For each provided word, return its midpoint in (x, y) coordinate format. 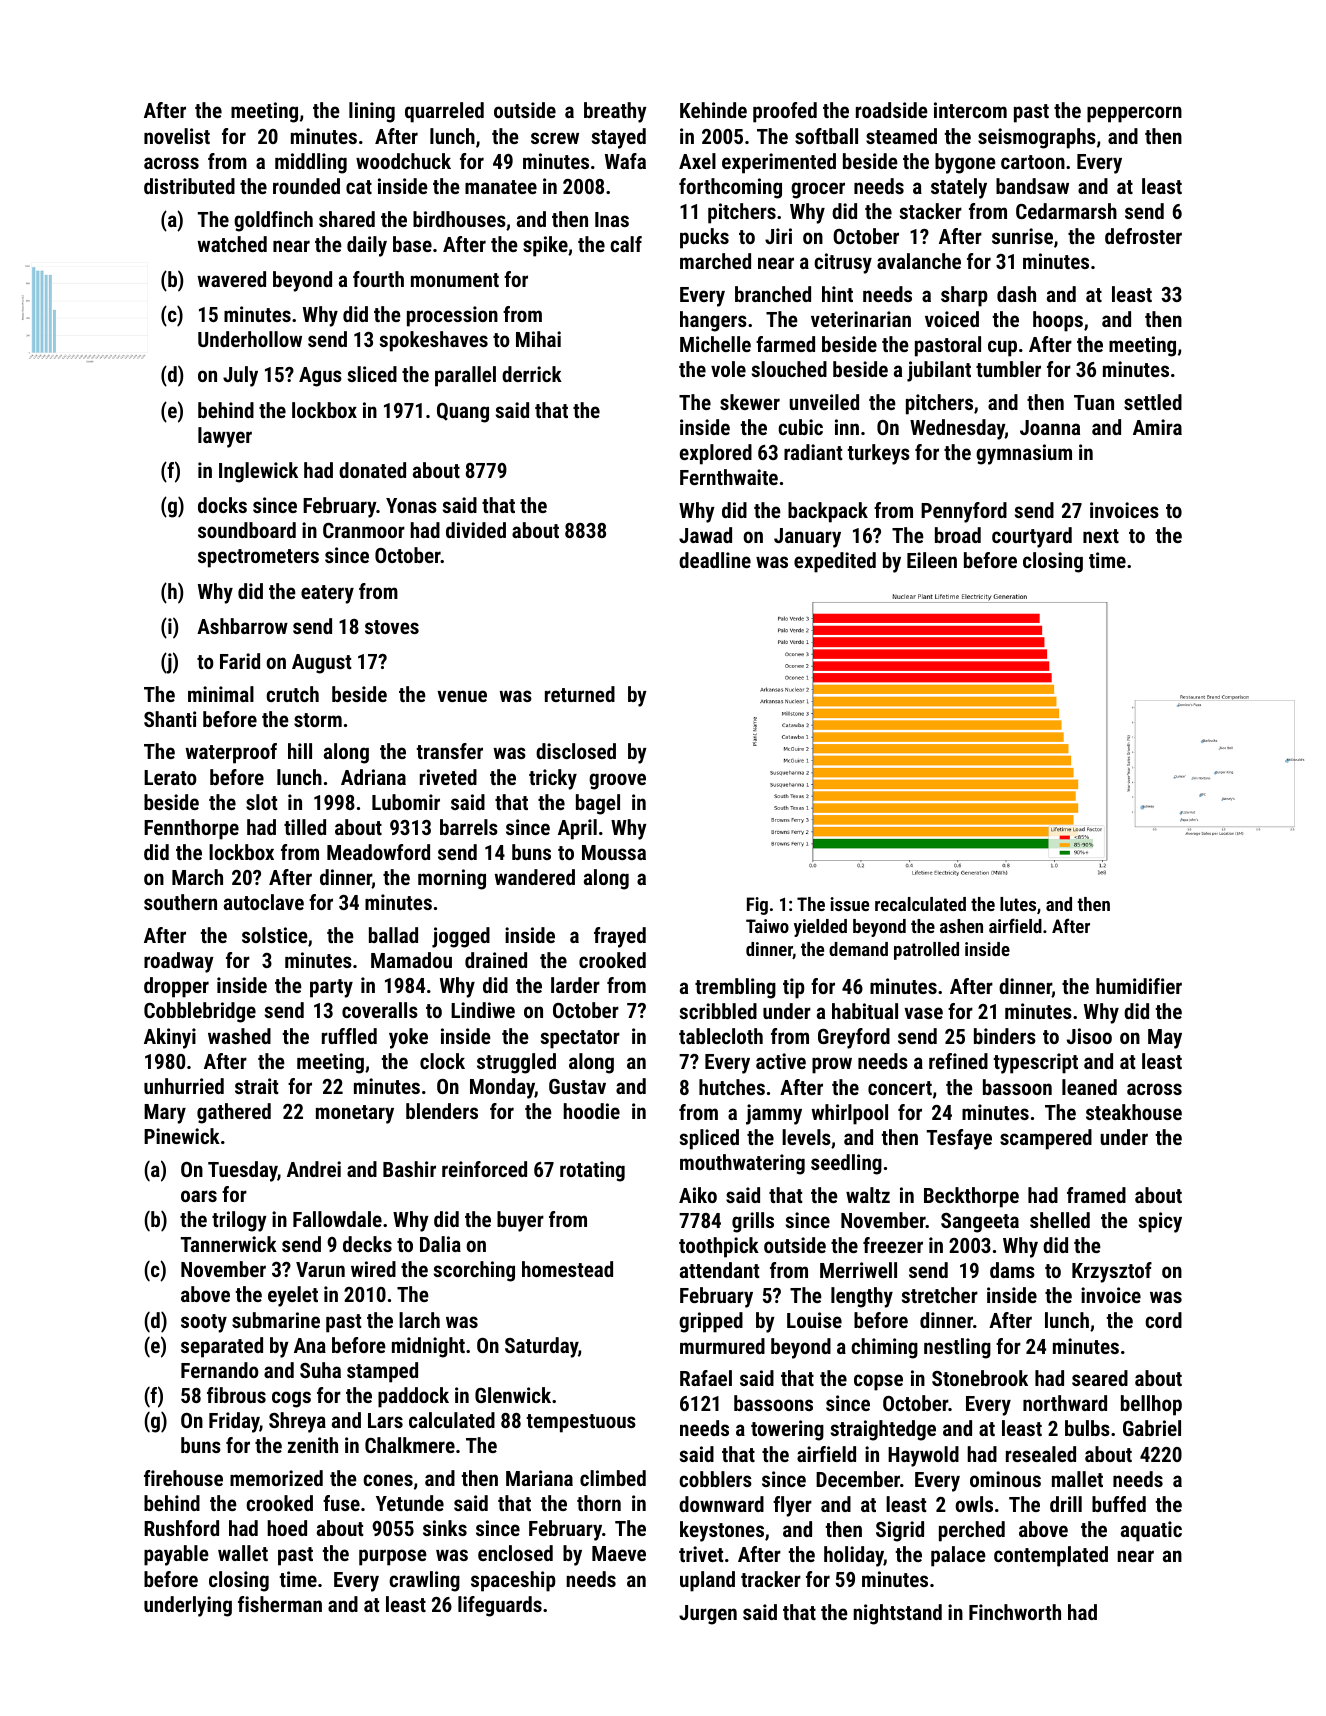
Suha (320, 1370)
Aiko (698, 1195)
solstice (275, 935)
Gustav (577, 1086)
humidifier (1139, 986)
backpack (828, 512)
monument (455, 280)
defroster (1143, 236)
